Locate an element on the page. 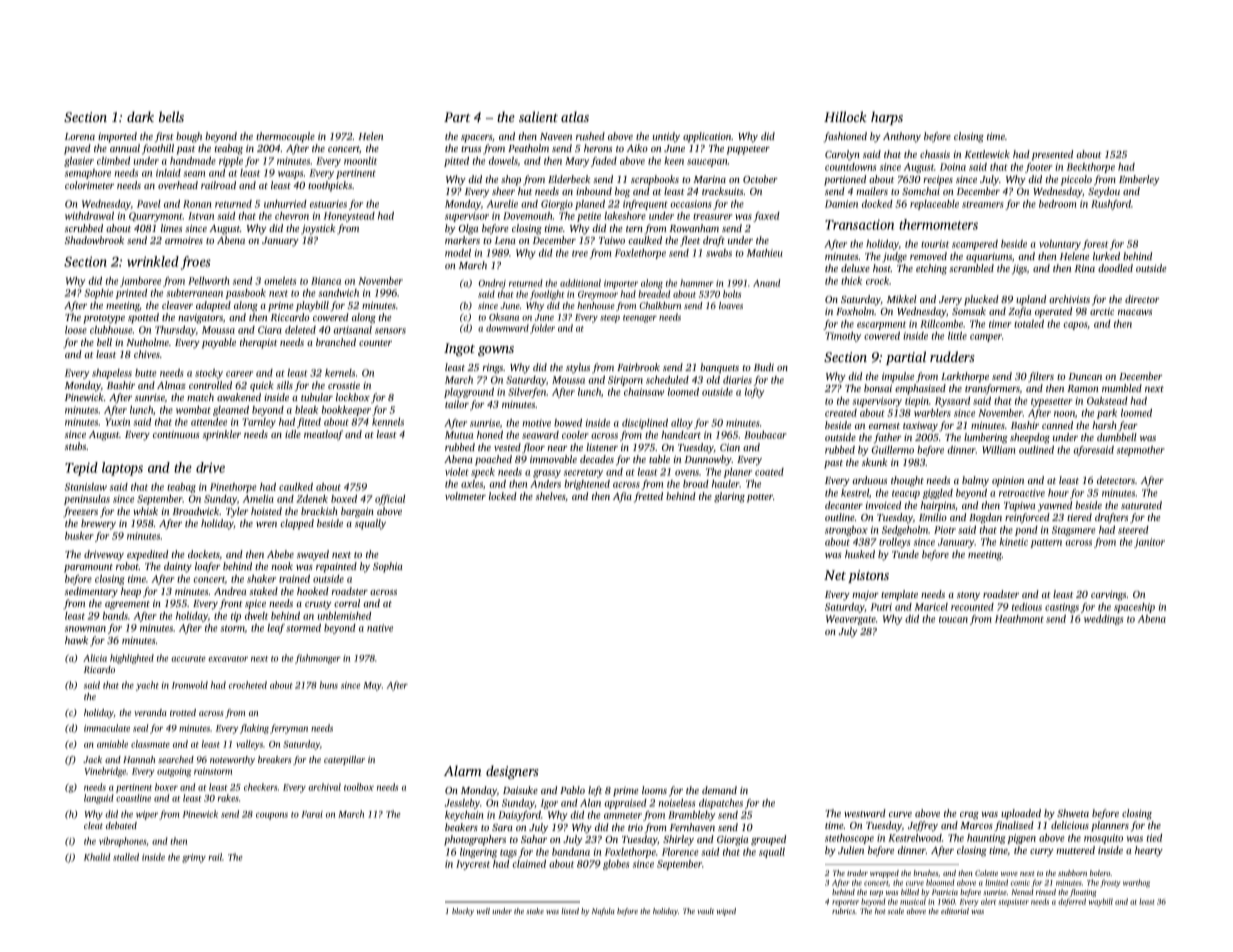 The image size is (1233, 952). weddings is located at coordinates (1103, 620).
